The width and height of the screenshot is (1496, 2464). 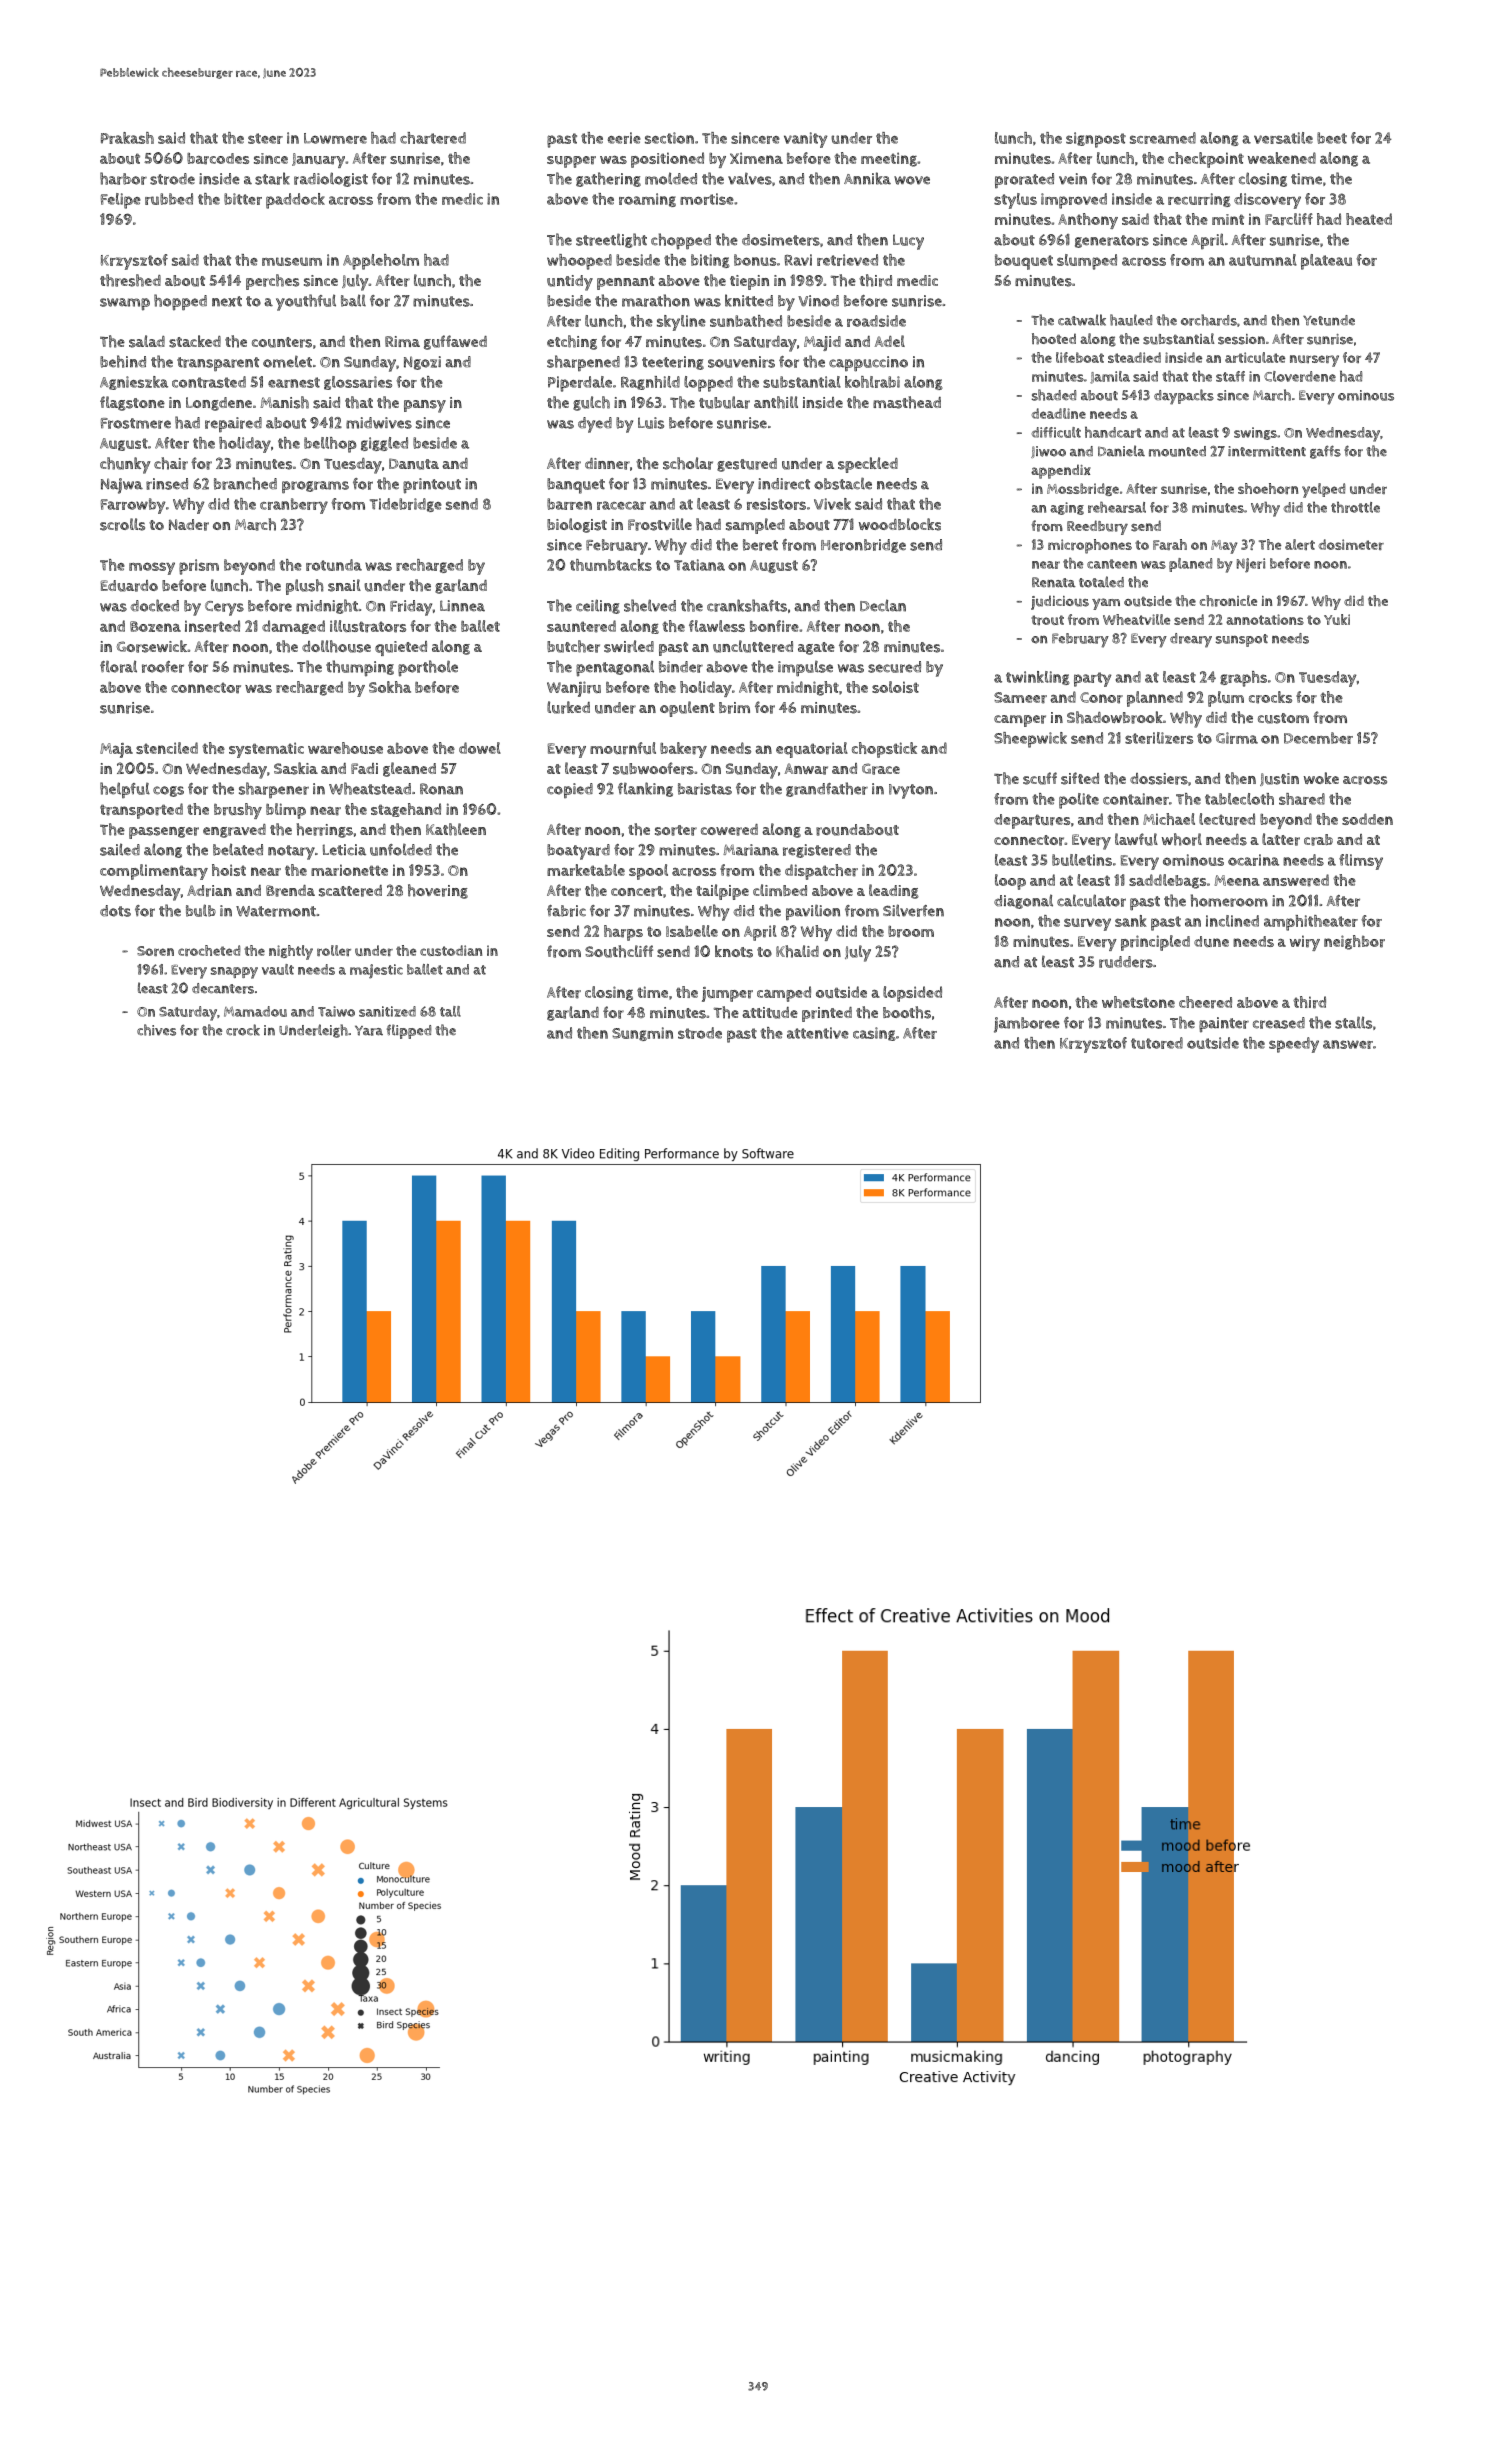 What do you see at coordinates (699, 565) in the screenshot?
I see `Tatiana` at bounding box center [699, 565].
